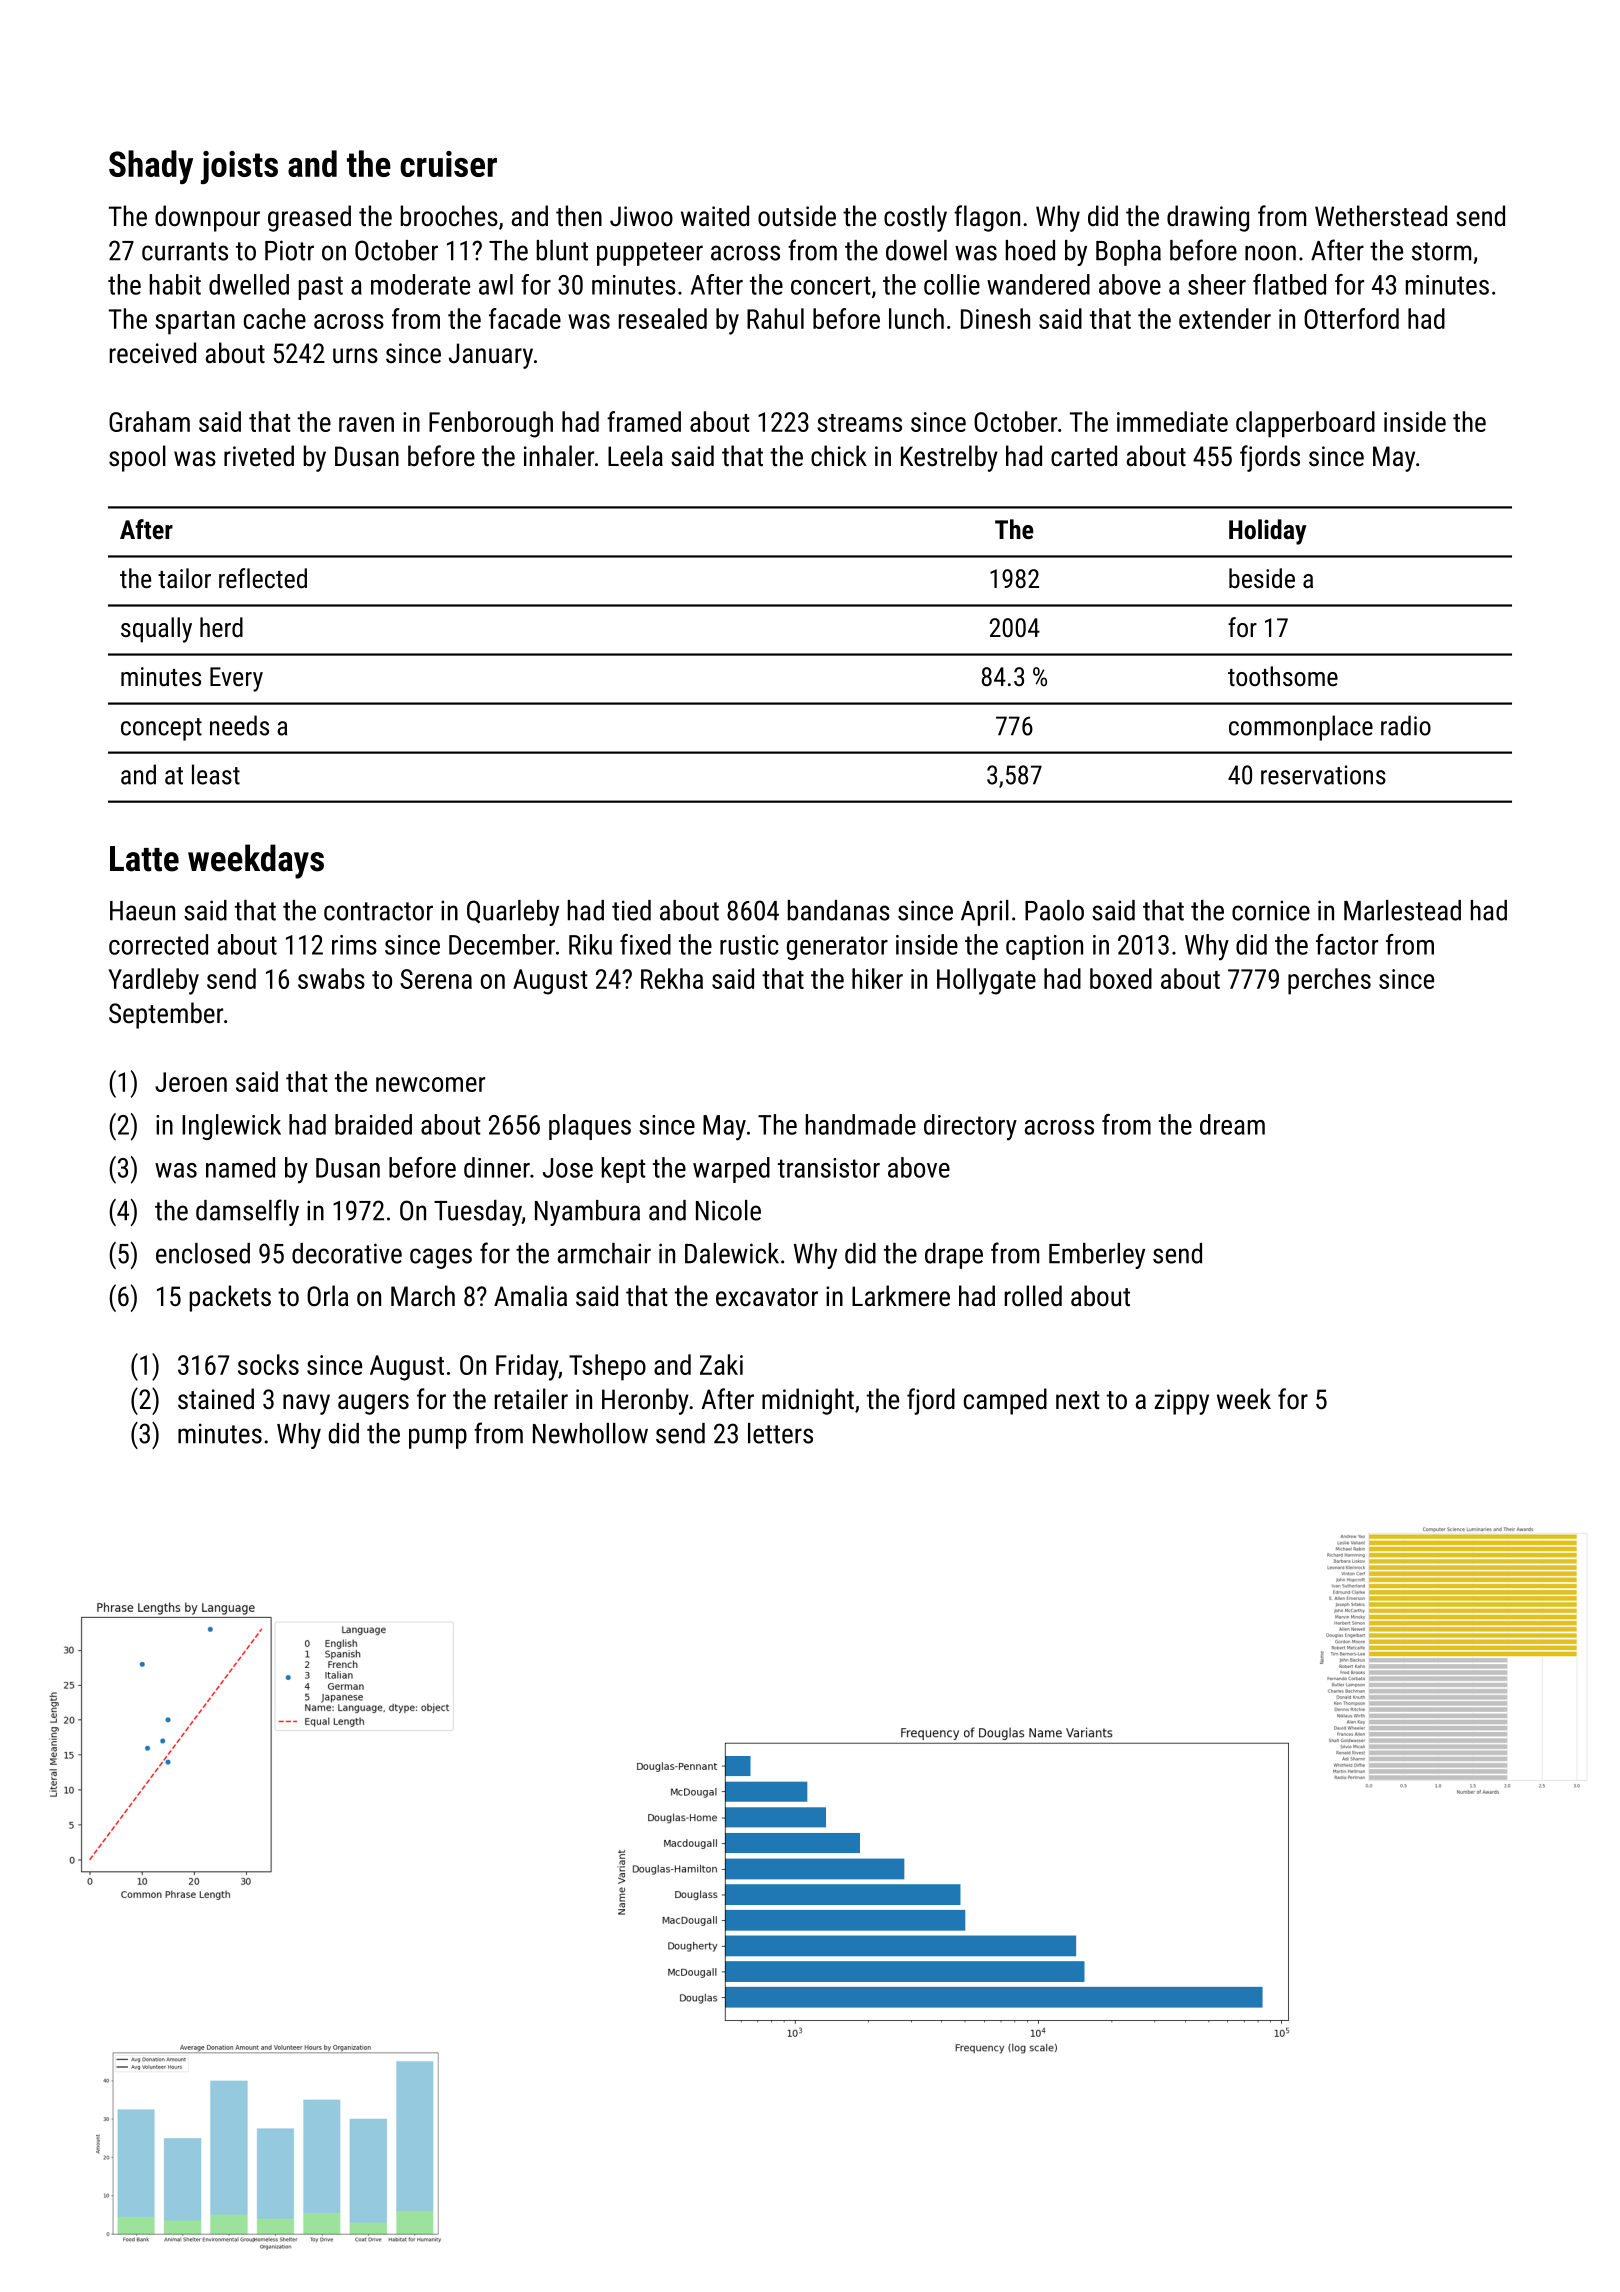 Image resolution: width=1620 pixels, height=2292 pixels. Describe the element at coordinates (1005, 1401) in the screenshot. I see `camped` at that location.
